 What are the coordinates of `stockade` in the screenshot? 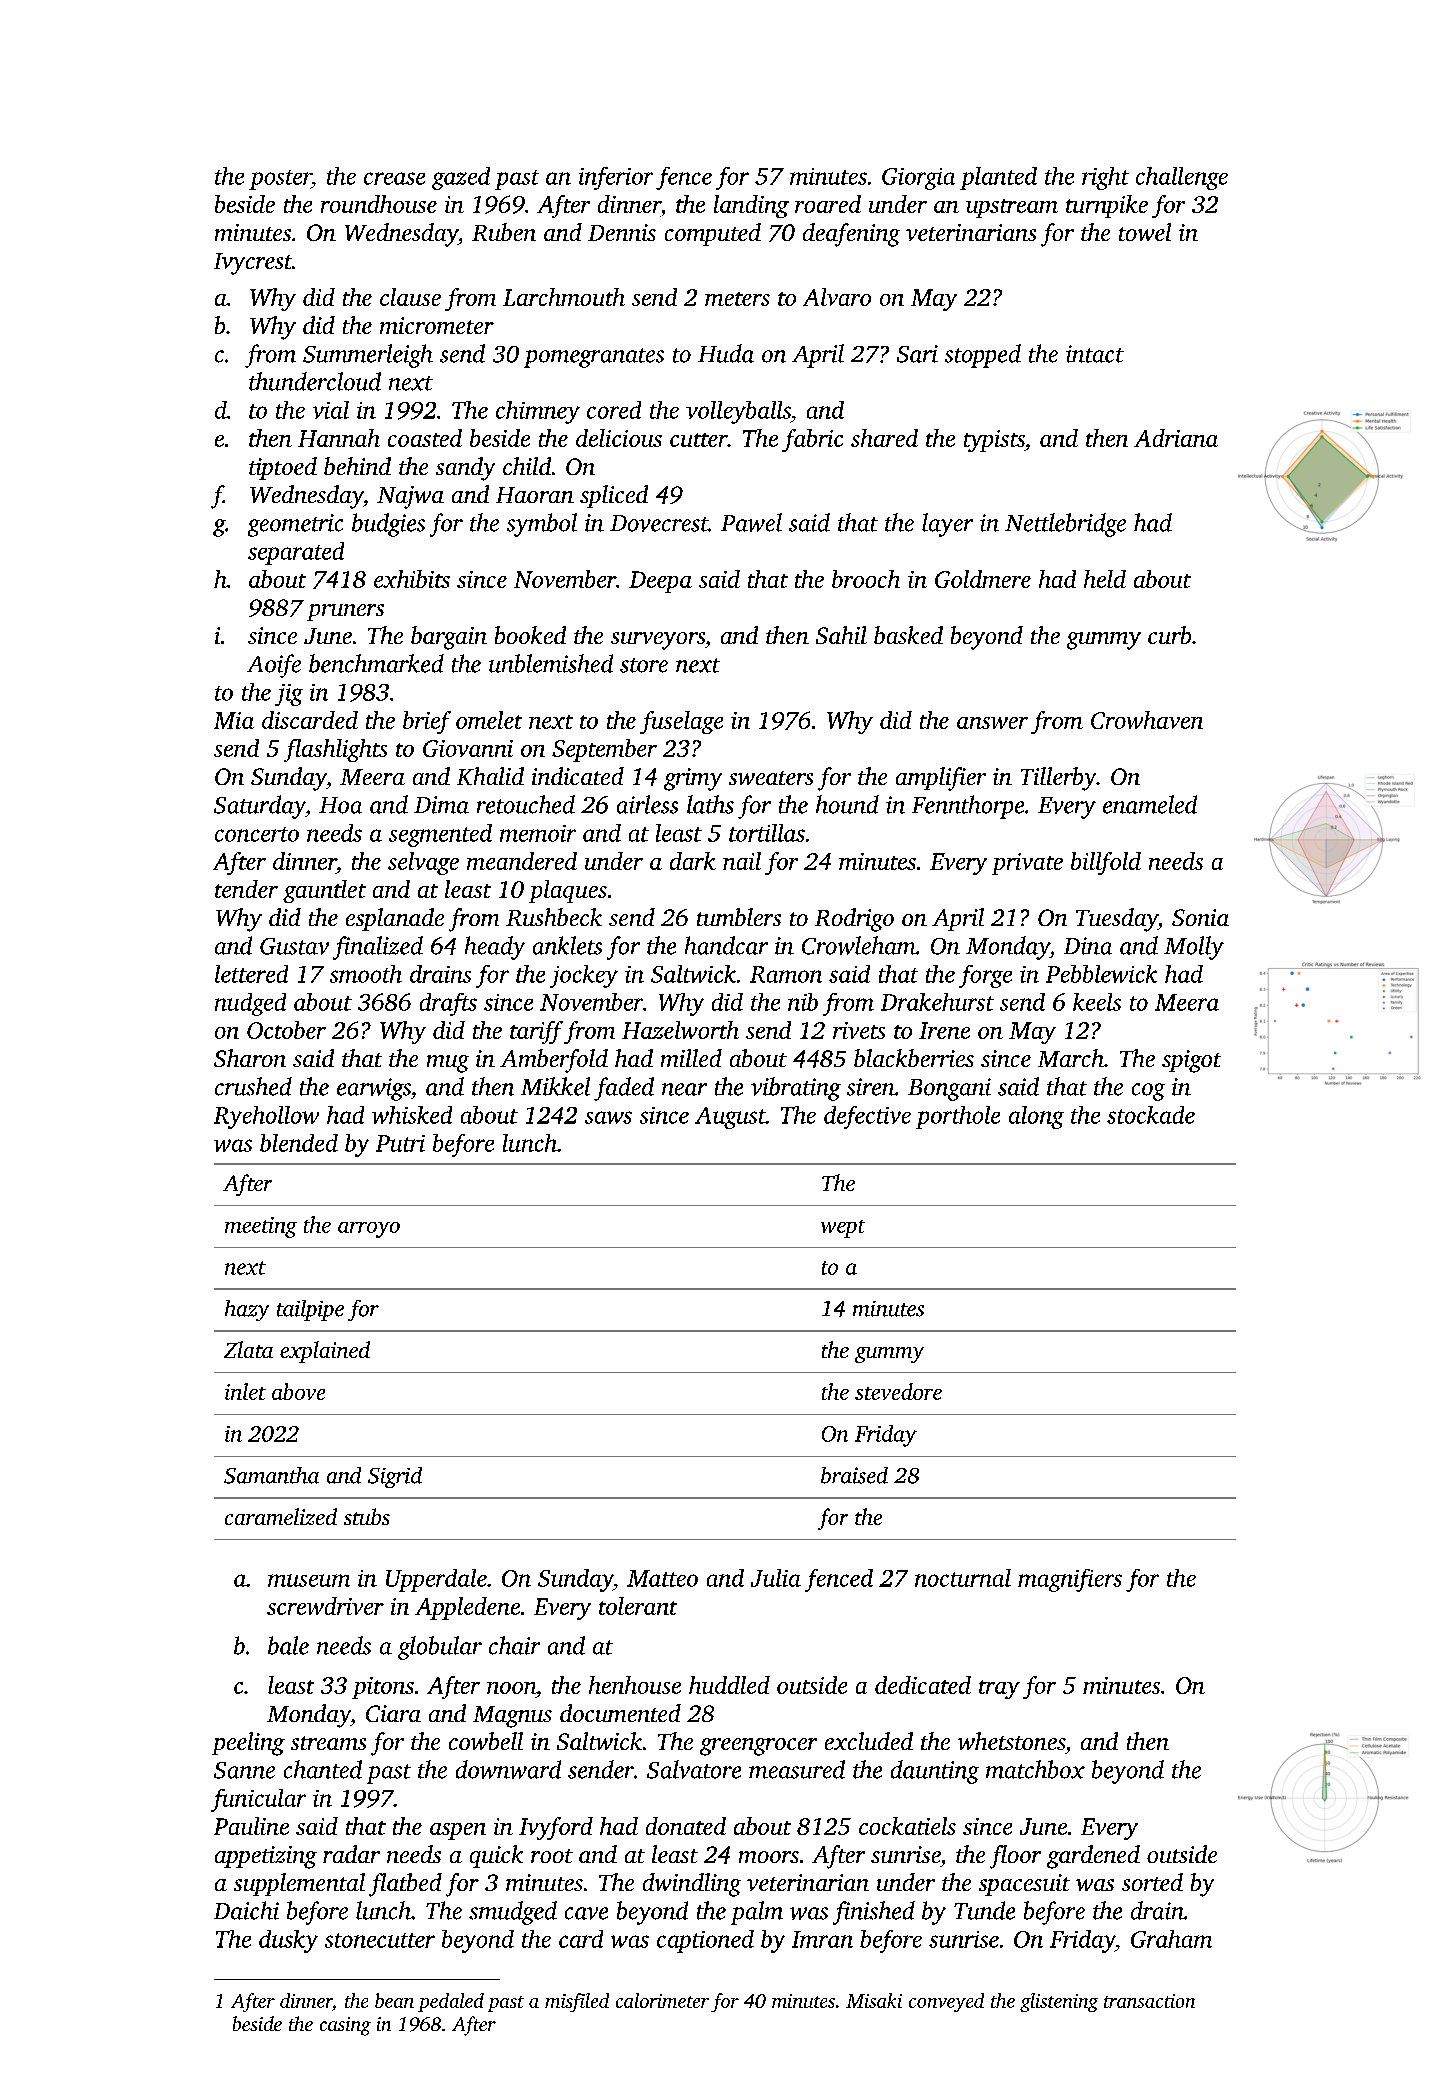 It's located at (1151, 1115).
